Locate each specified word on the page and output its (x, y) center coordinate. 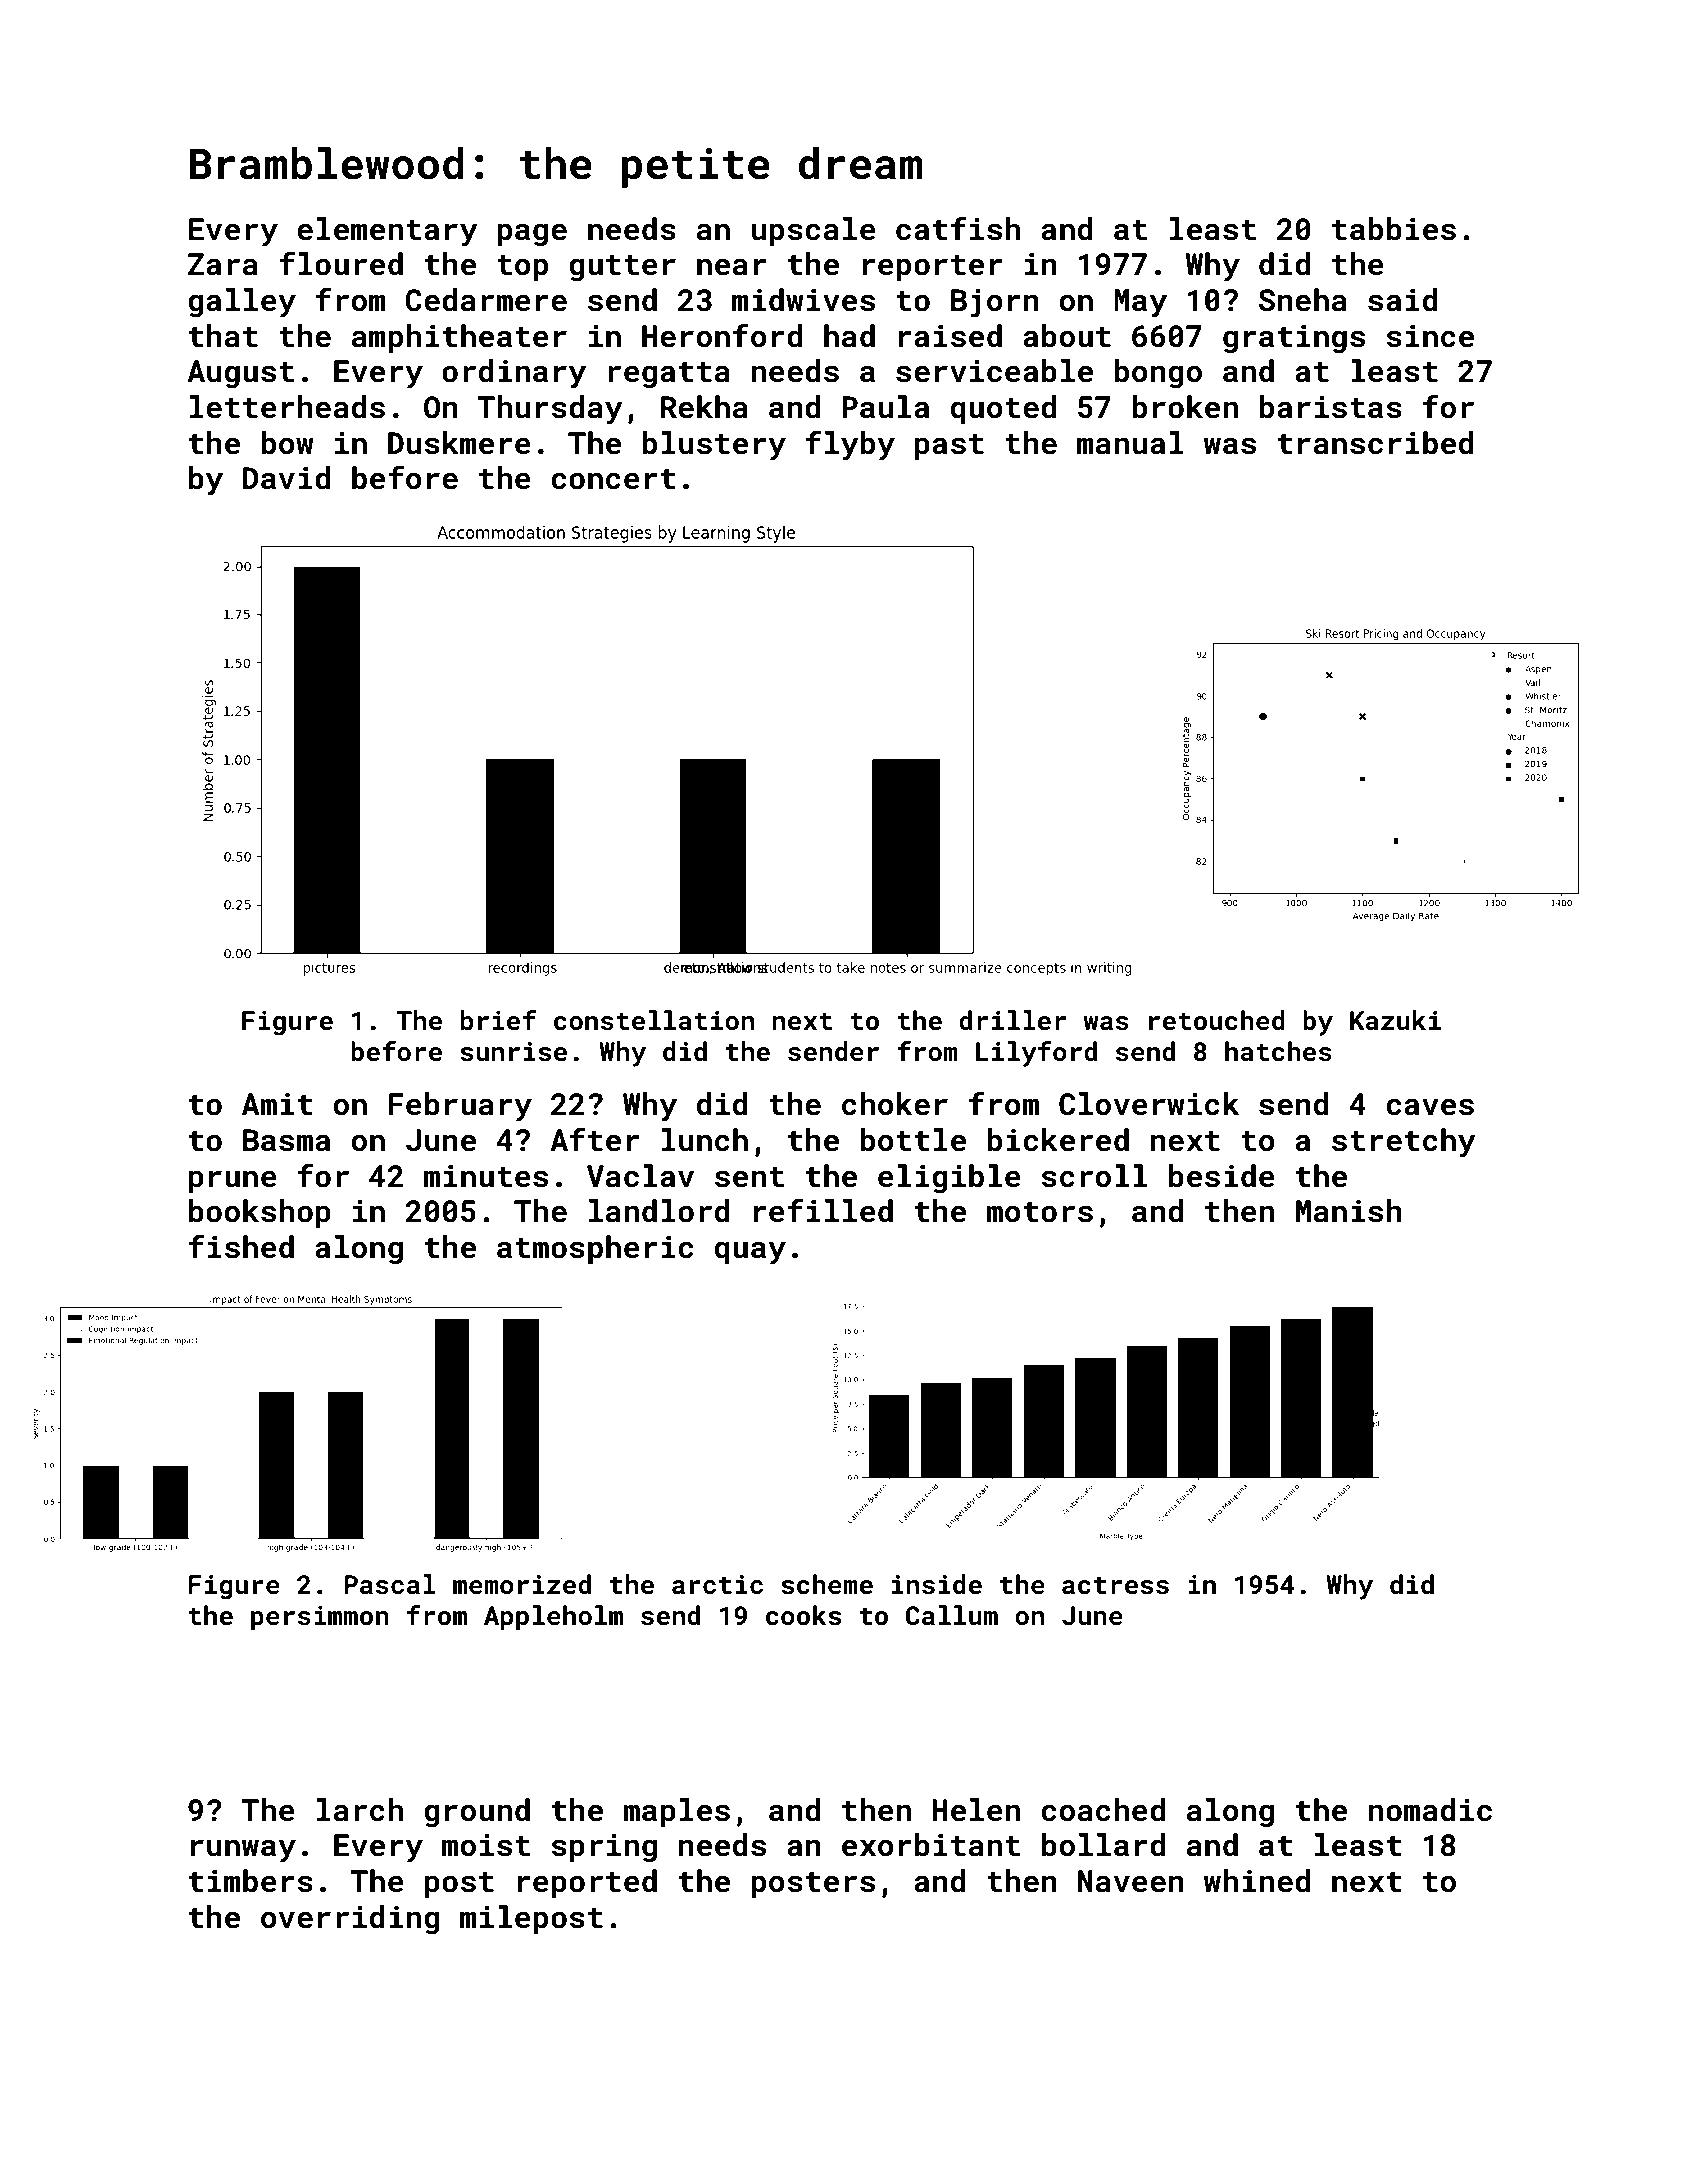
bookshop (260, 1213)
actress (1115, 1586)
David (286, 478)
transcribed (1376, 443)
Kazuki (1395, 1020)
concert (613, 479)
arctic (717, 1585)
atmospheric (595, 1249)
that (223, 336)
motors (1039, 1212)
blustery (714, 446)
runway (243, 1851)
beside (1222, 1176)
